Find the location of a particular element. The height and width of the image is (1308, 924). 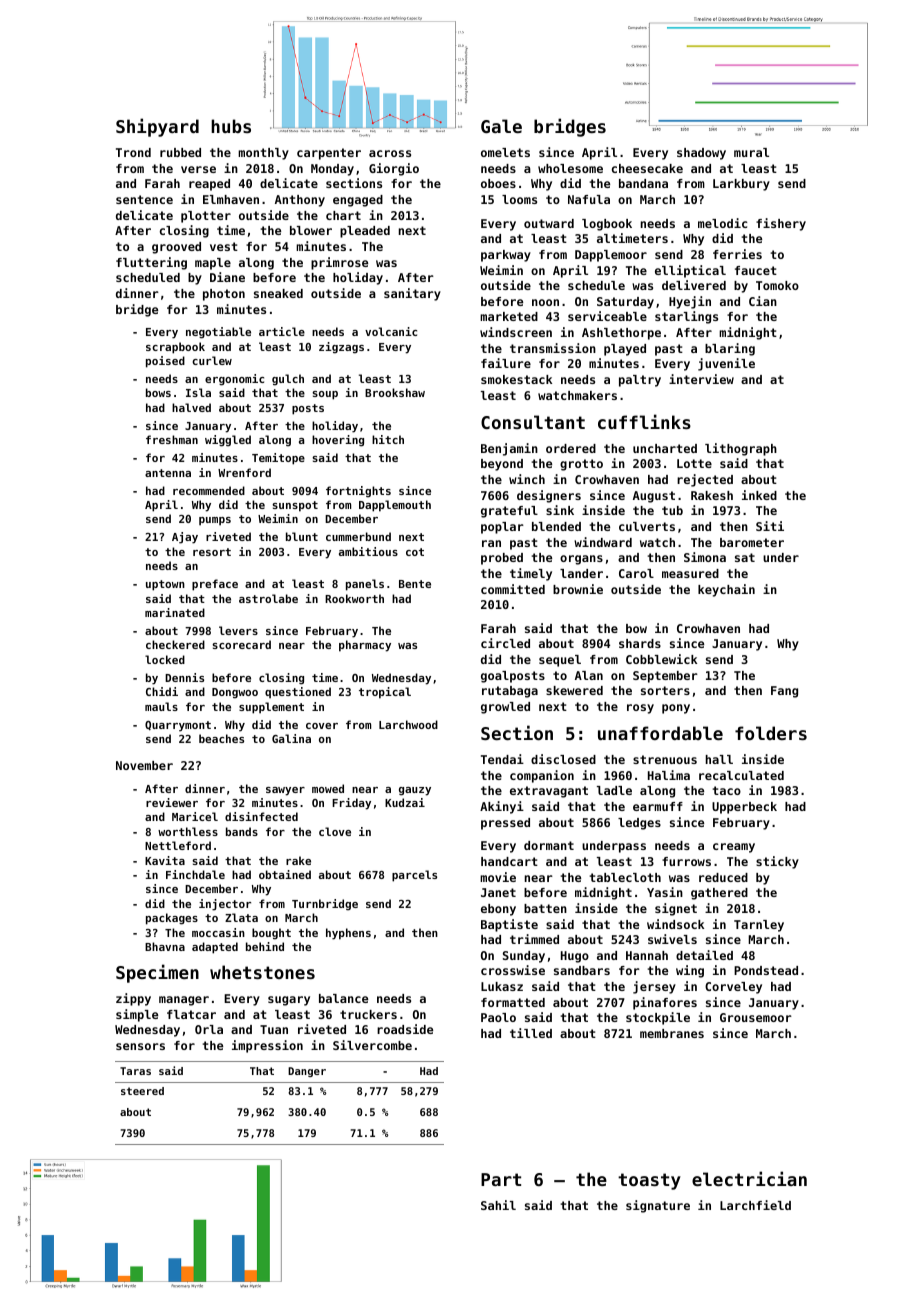

rosy is located at coordinates (640, 709).
